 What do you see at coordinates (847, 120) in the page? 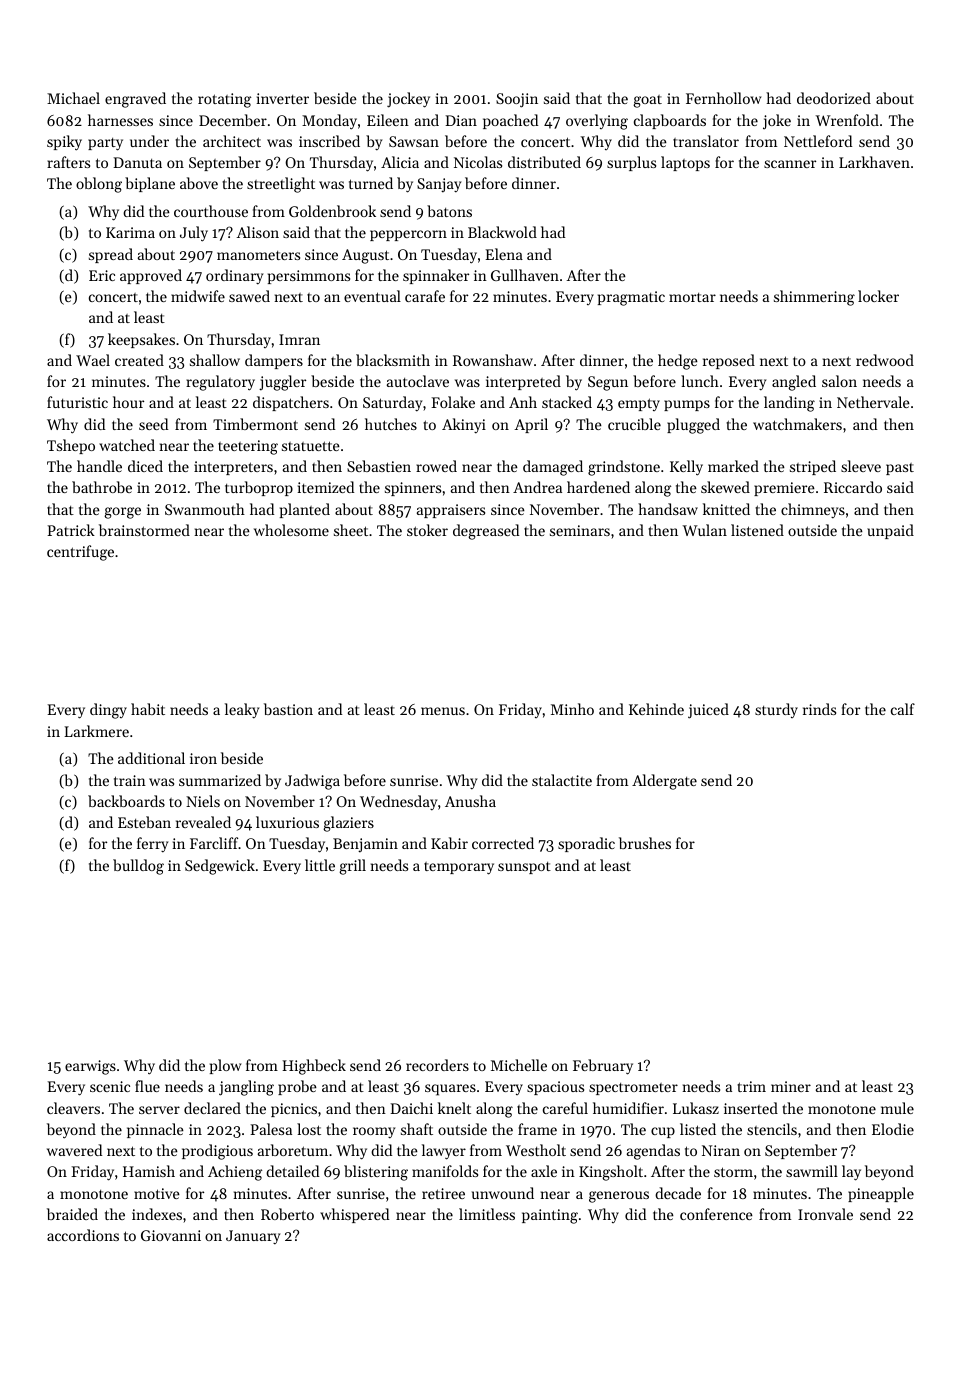
I see `Wrenfold` at bounding box center [847, 120].
